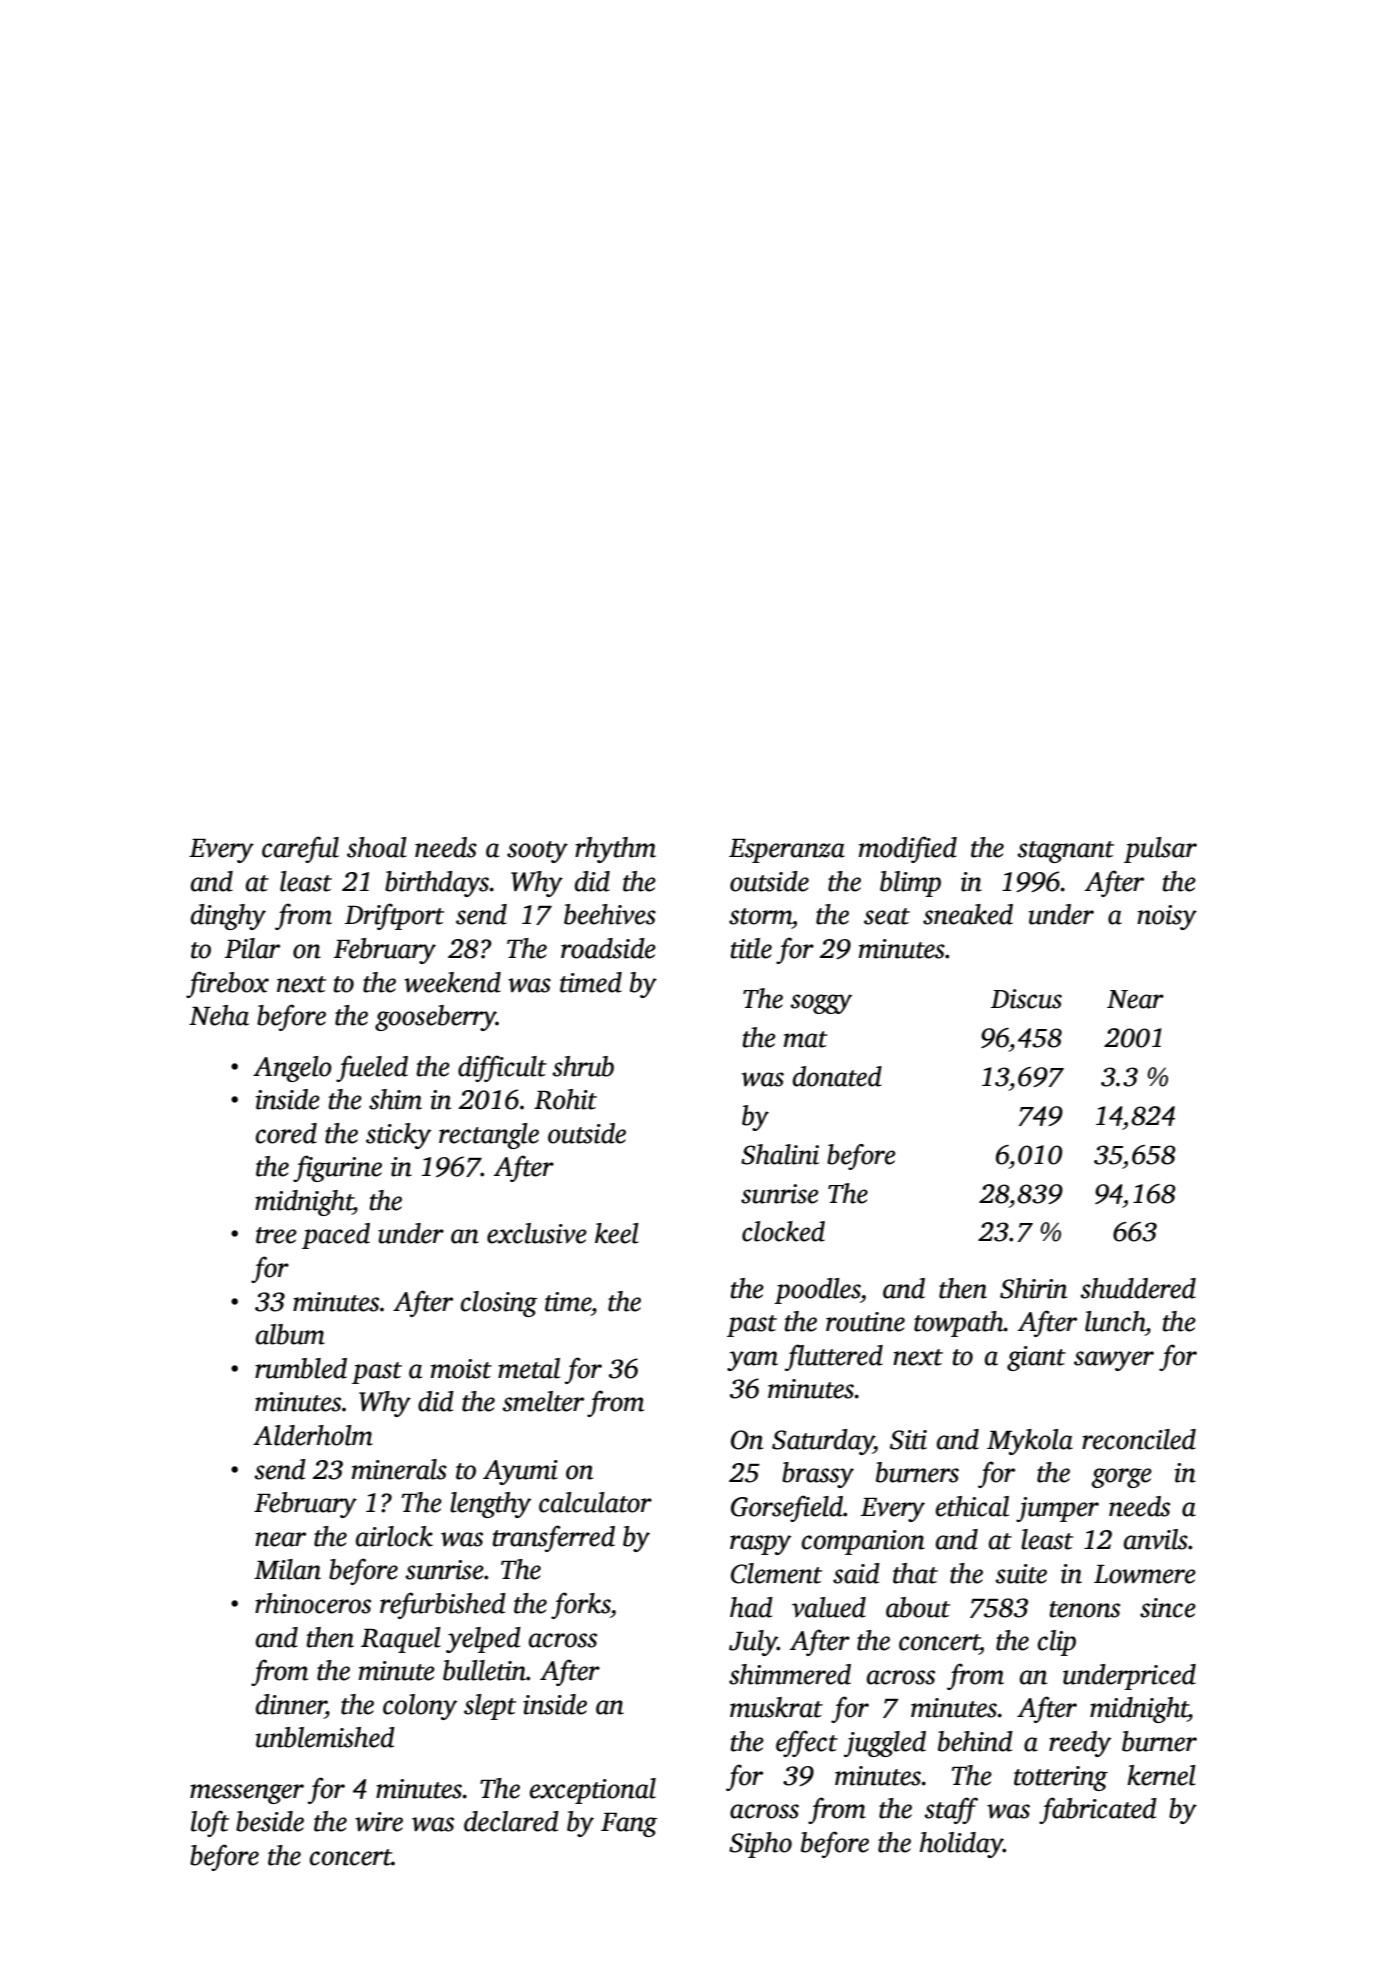 The image size is (1386, 1969). What do you see at coordinates (760, 916) in the screenshot?
I see `storm` at bounding box center [760, 916].
